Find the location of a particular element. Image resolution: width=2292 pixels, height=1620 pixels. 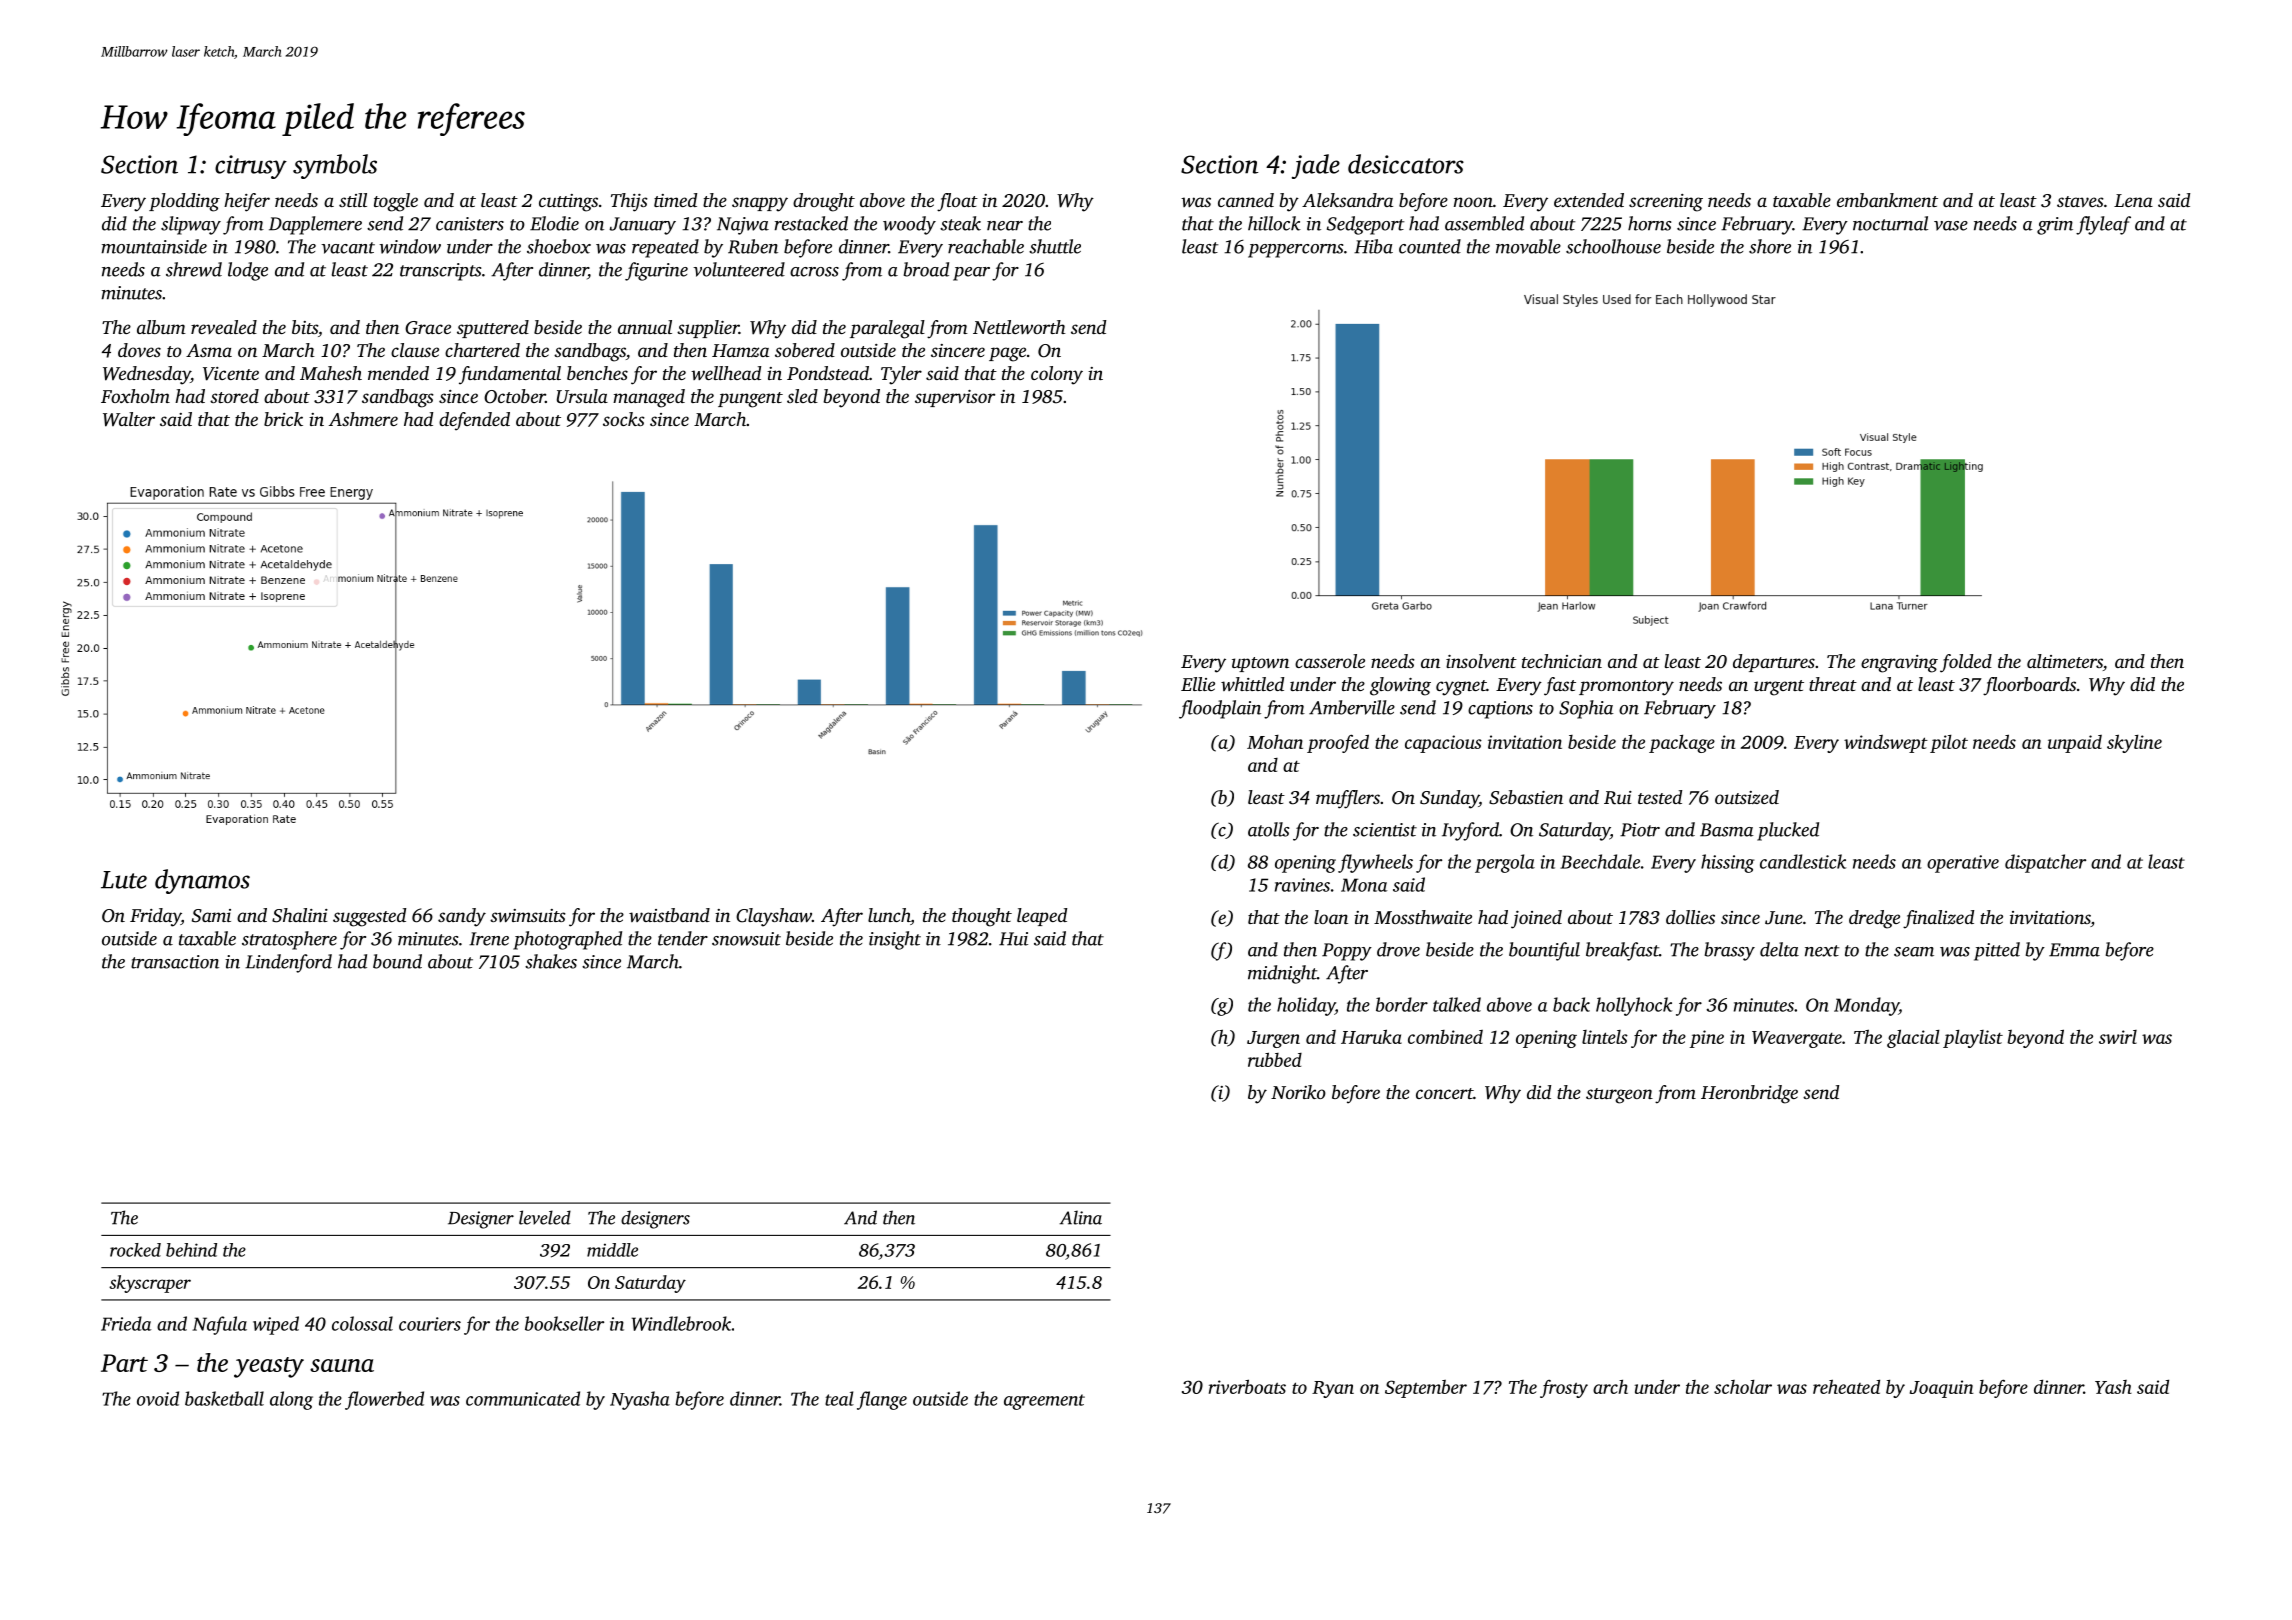

Haruka is located at coordinates (1371, 1036).
